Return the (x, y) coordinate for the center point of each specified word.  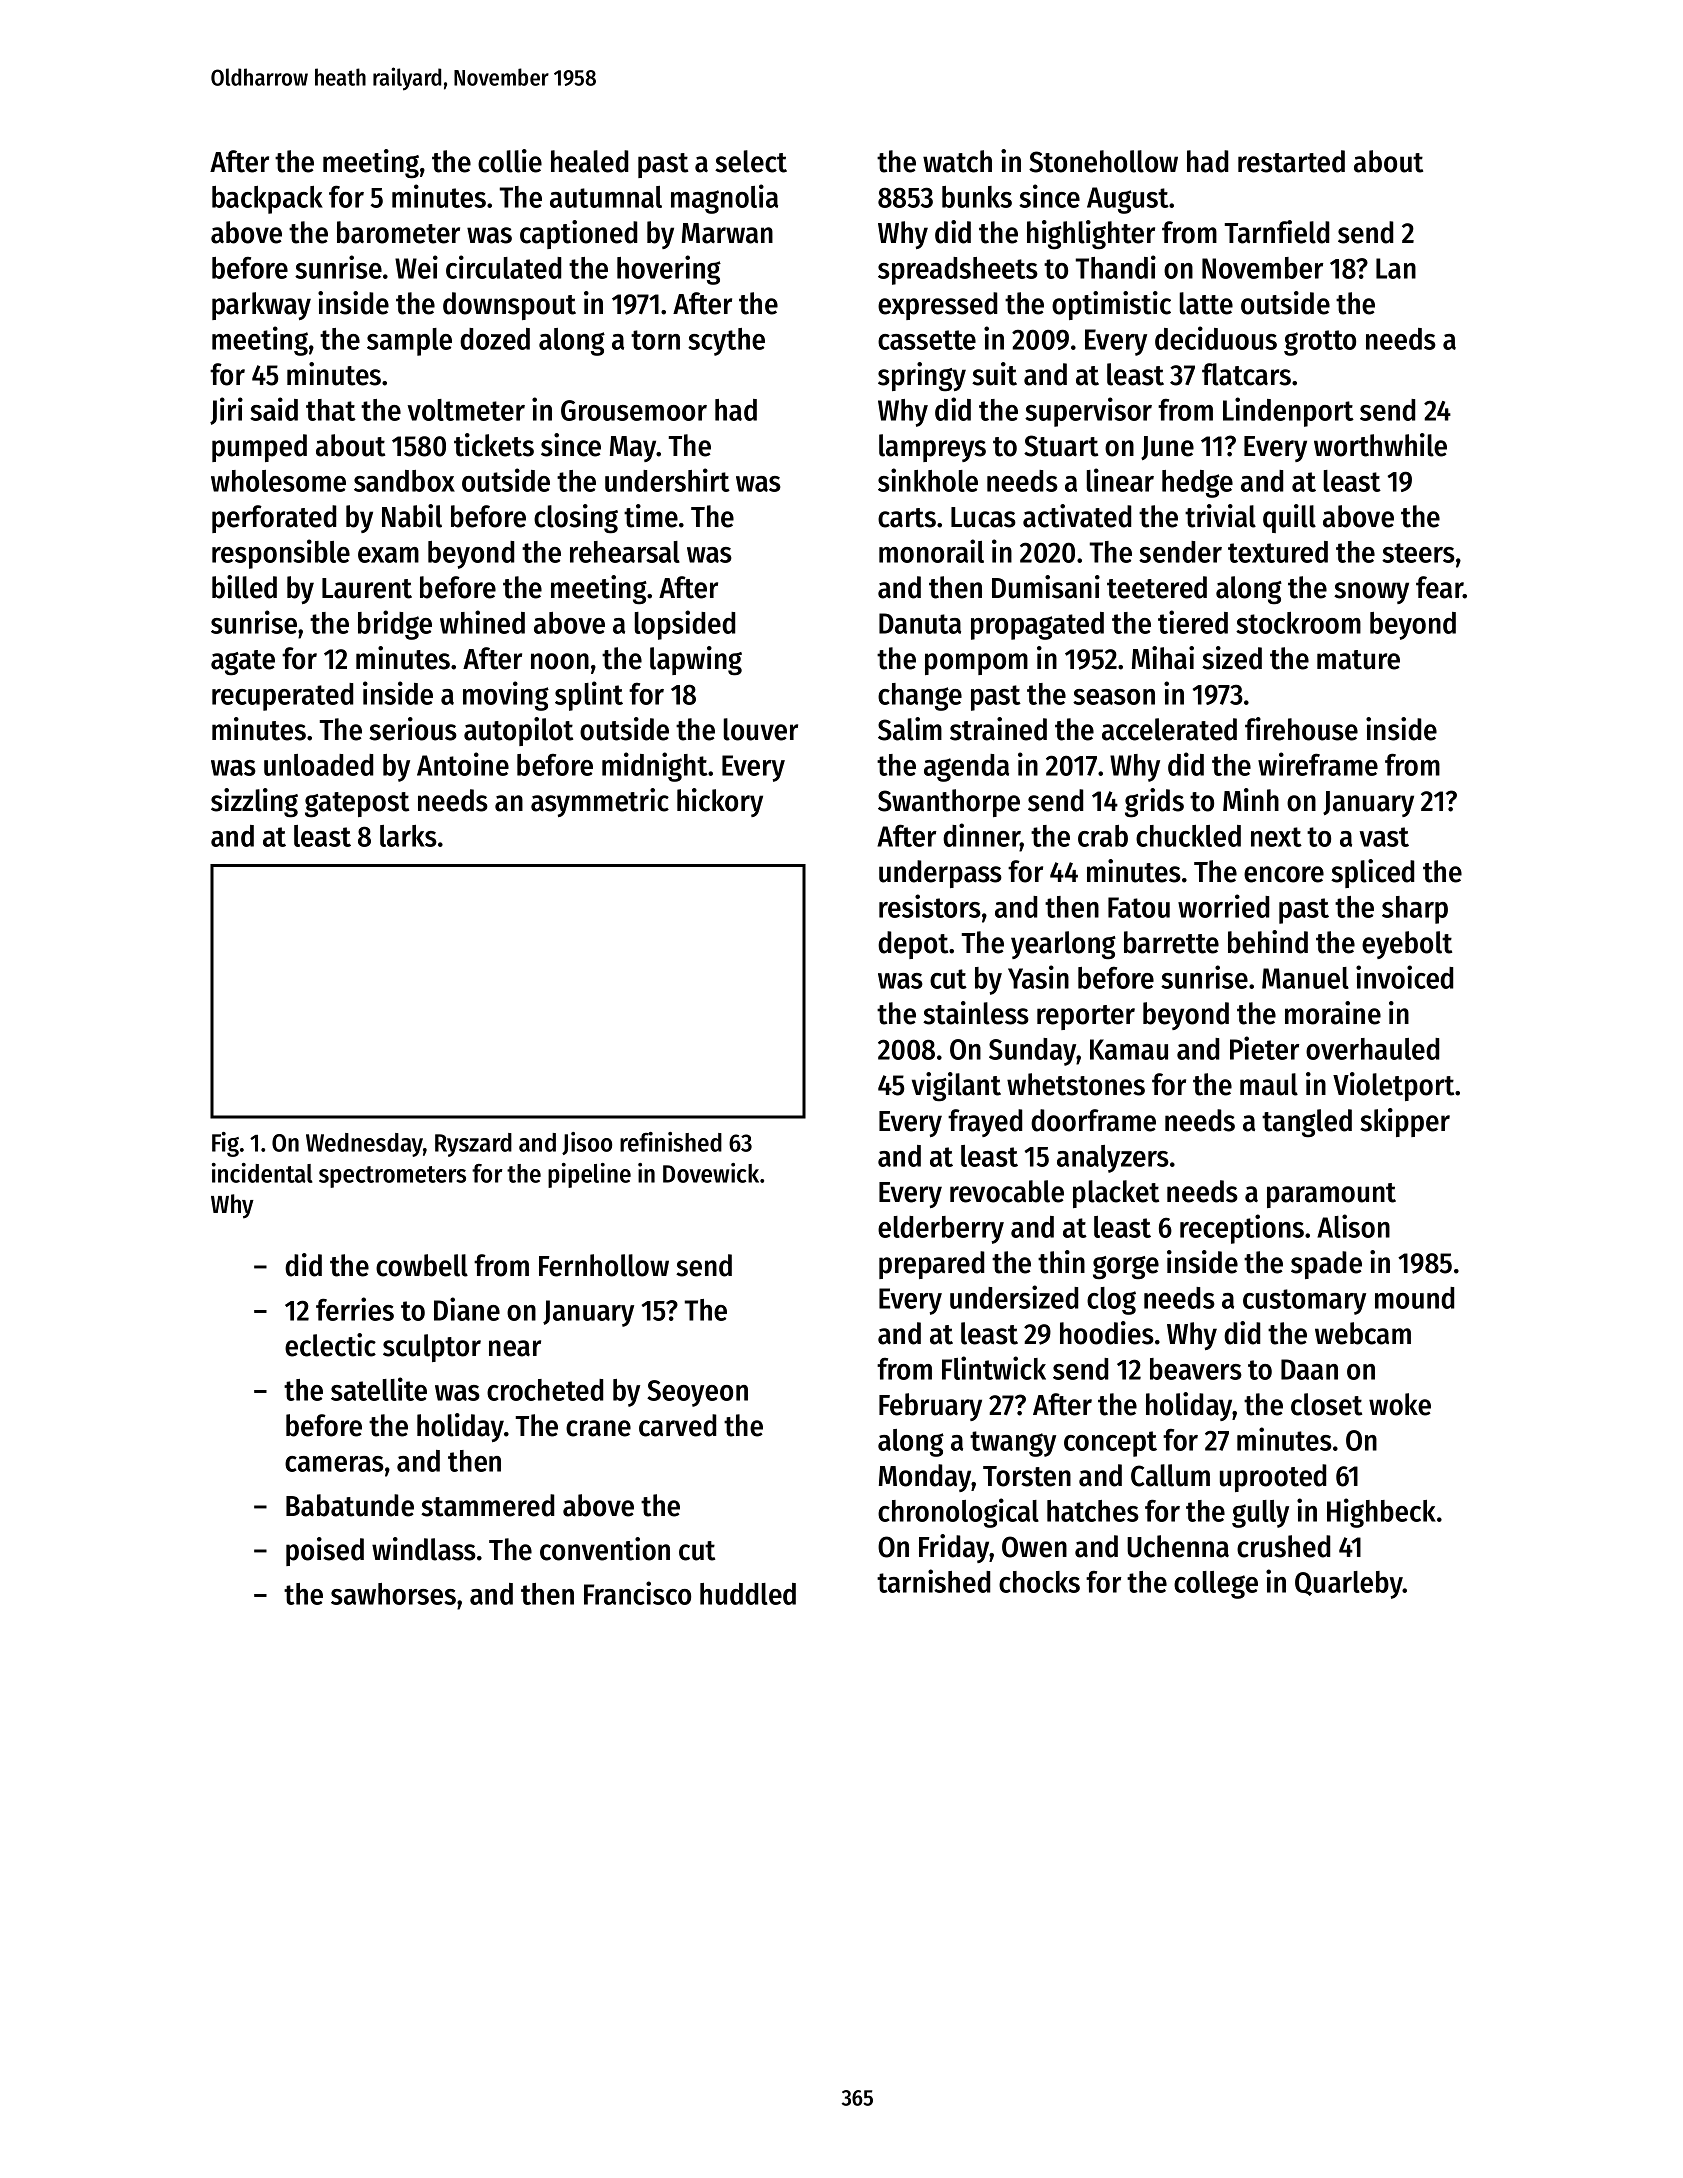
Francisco (637, 1593)
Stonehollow (1103, 161)
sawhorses (393, 1594)
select (751, 161)
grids (1154, 803)
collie (510, 161)
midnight (655, 767)
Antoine (463, 764)
